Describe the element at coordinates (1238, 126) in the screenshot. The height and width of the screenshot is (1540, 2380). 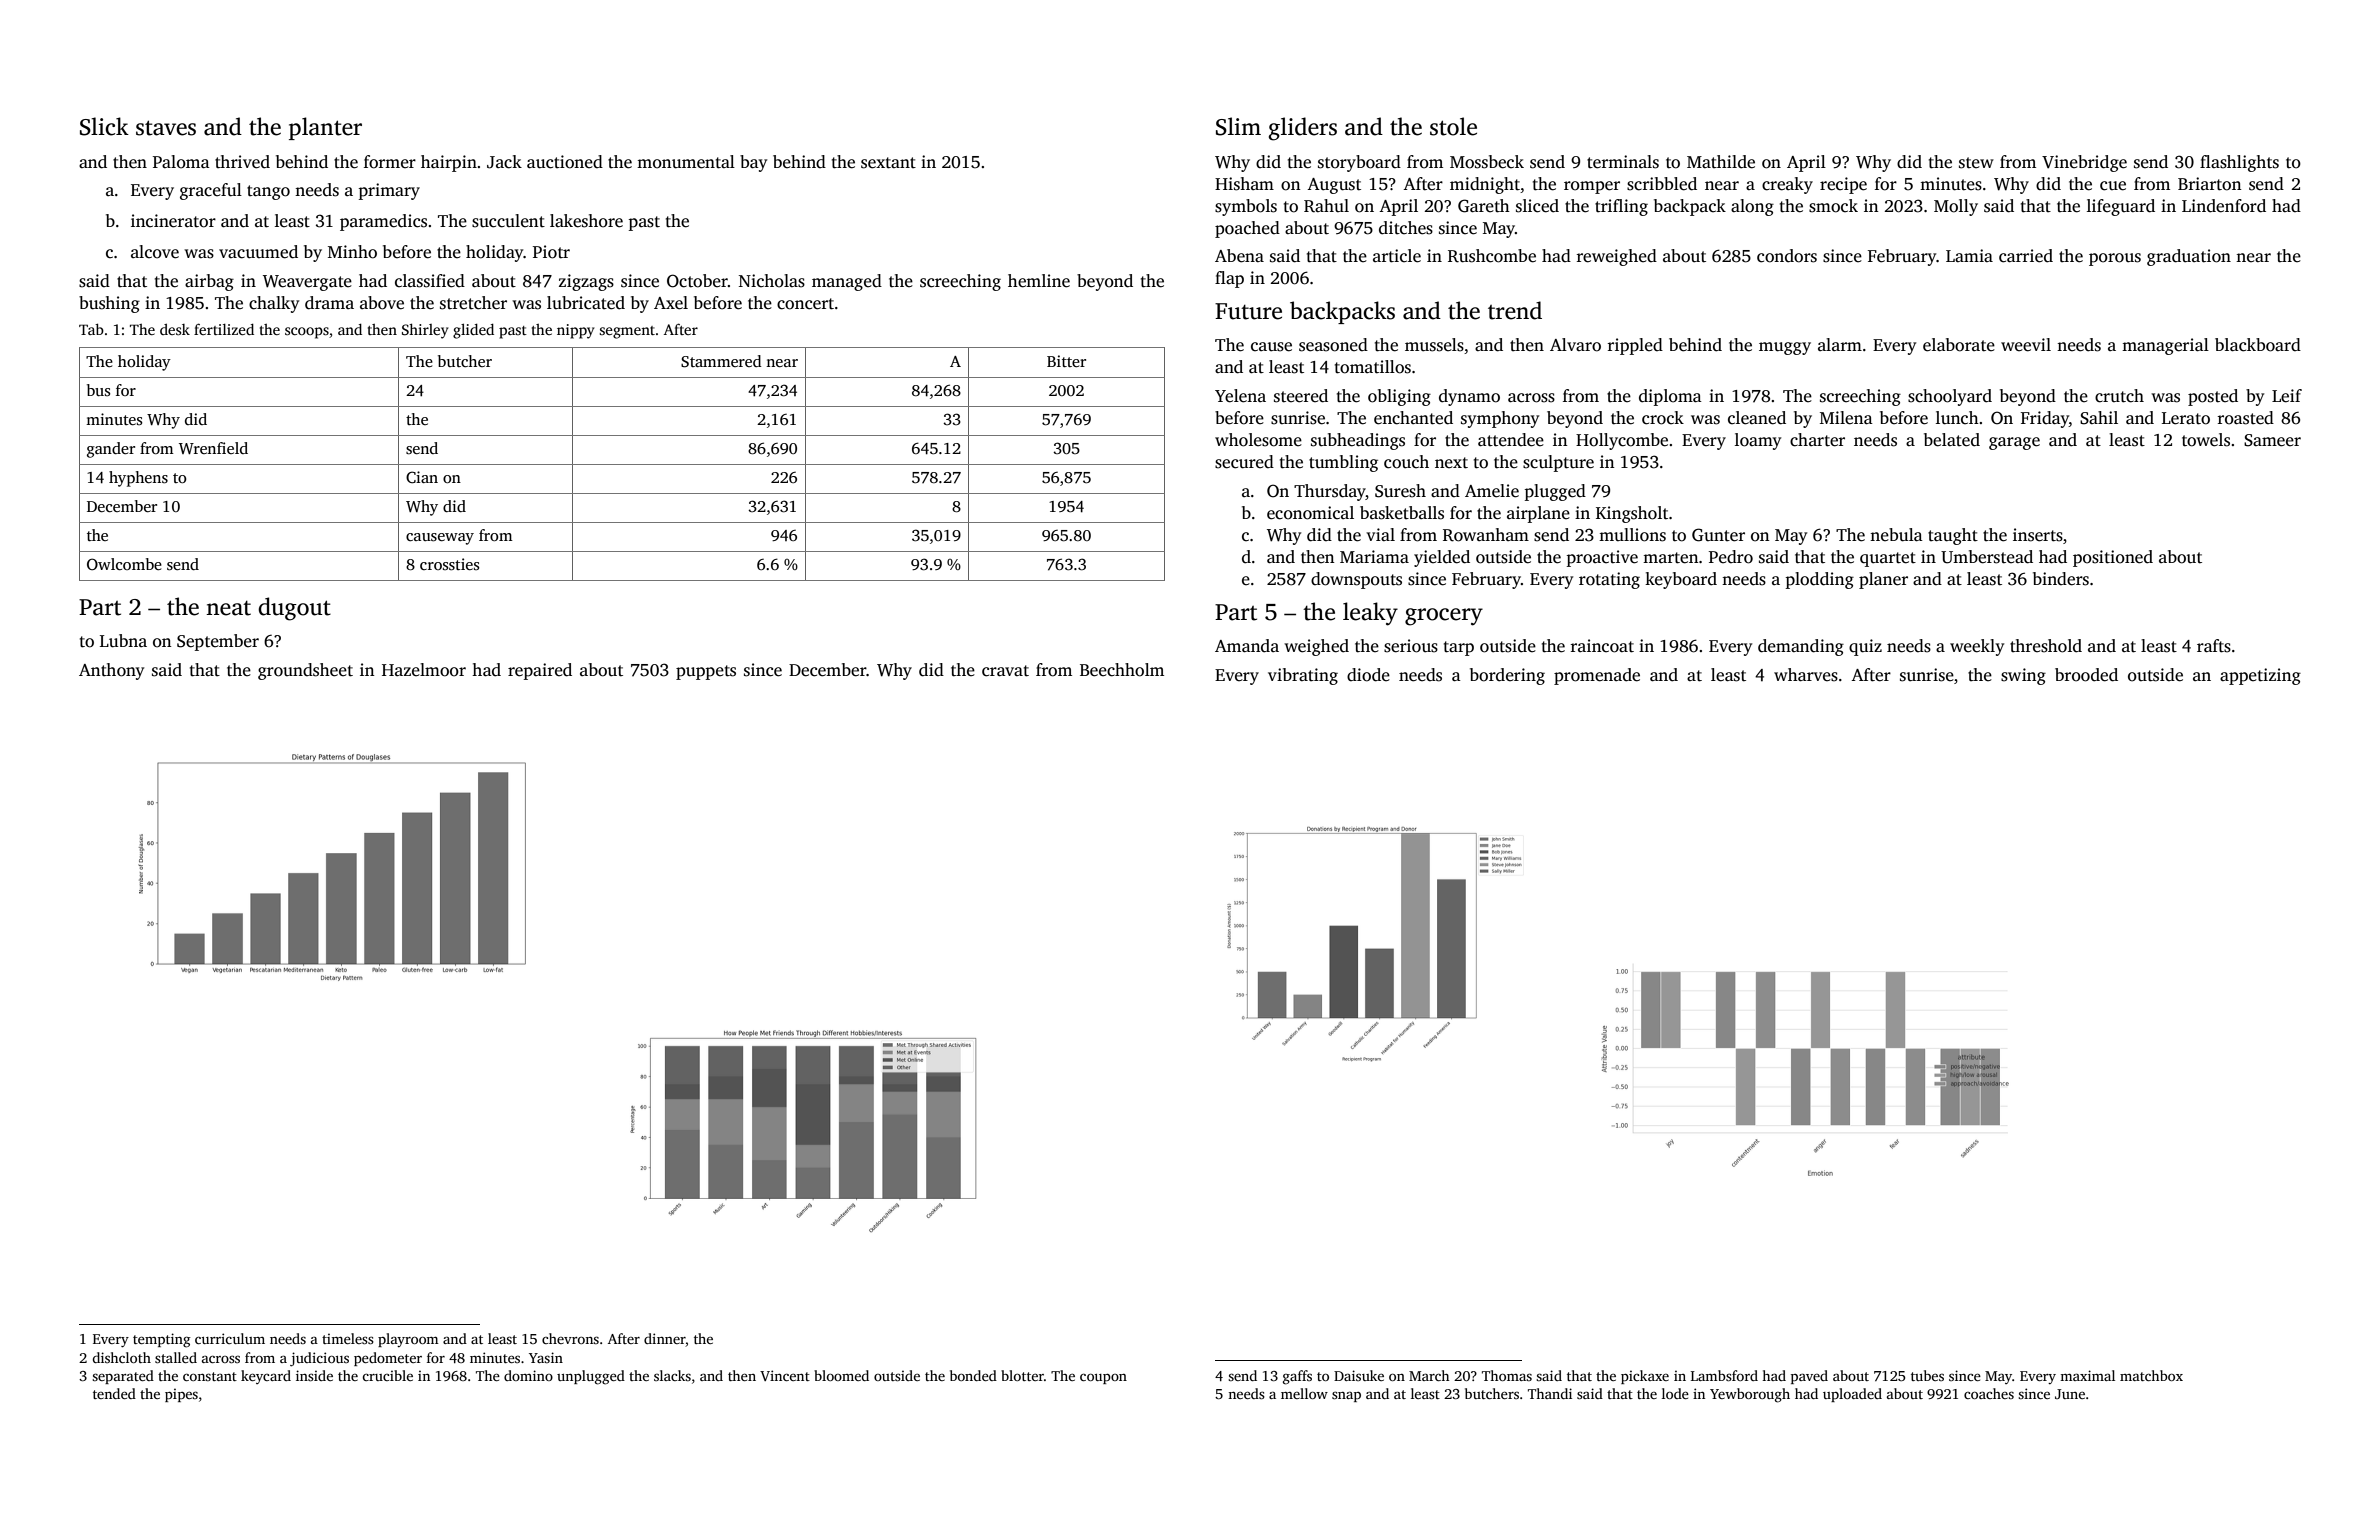
I see `Slim` at that location.
